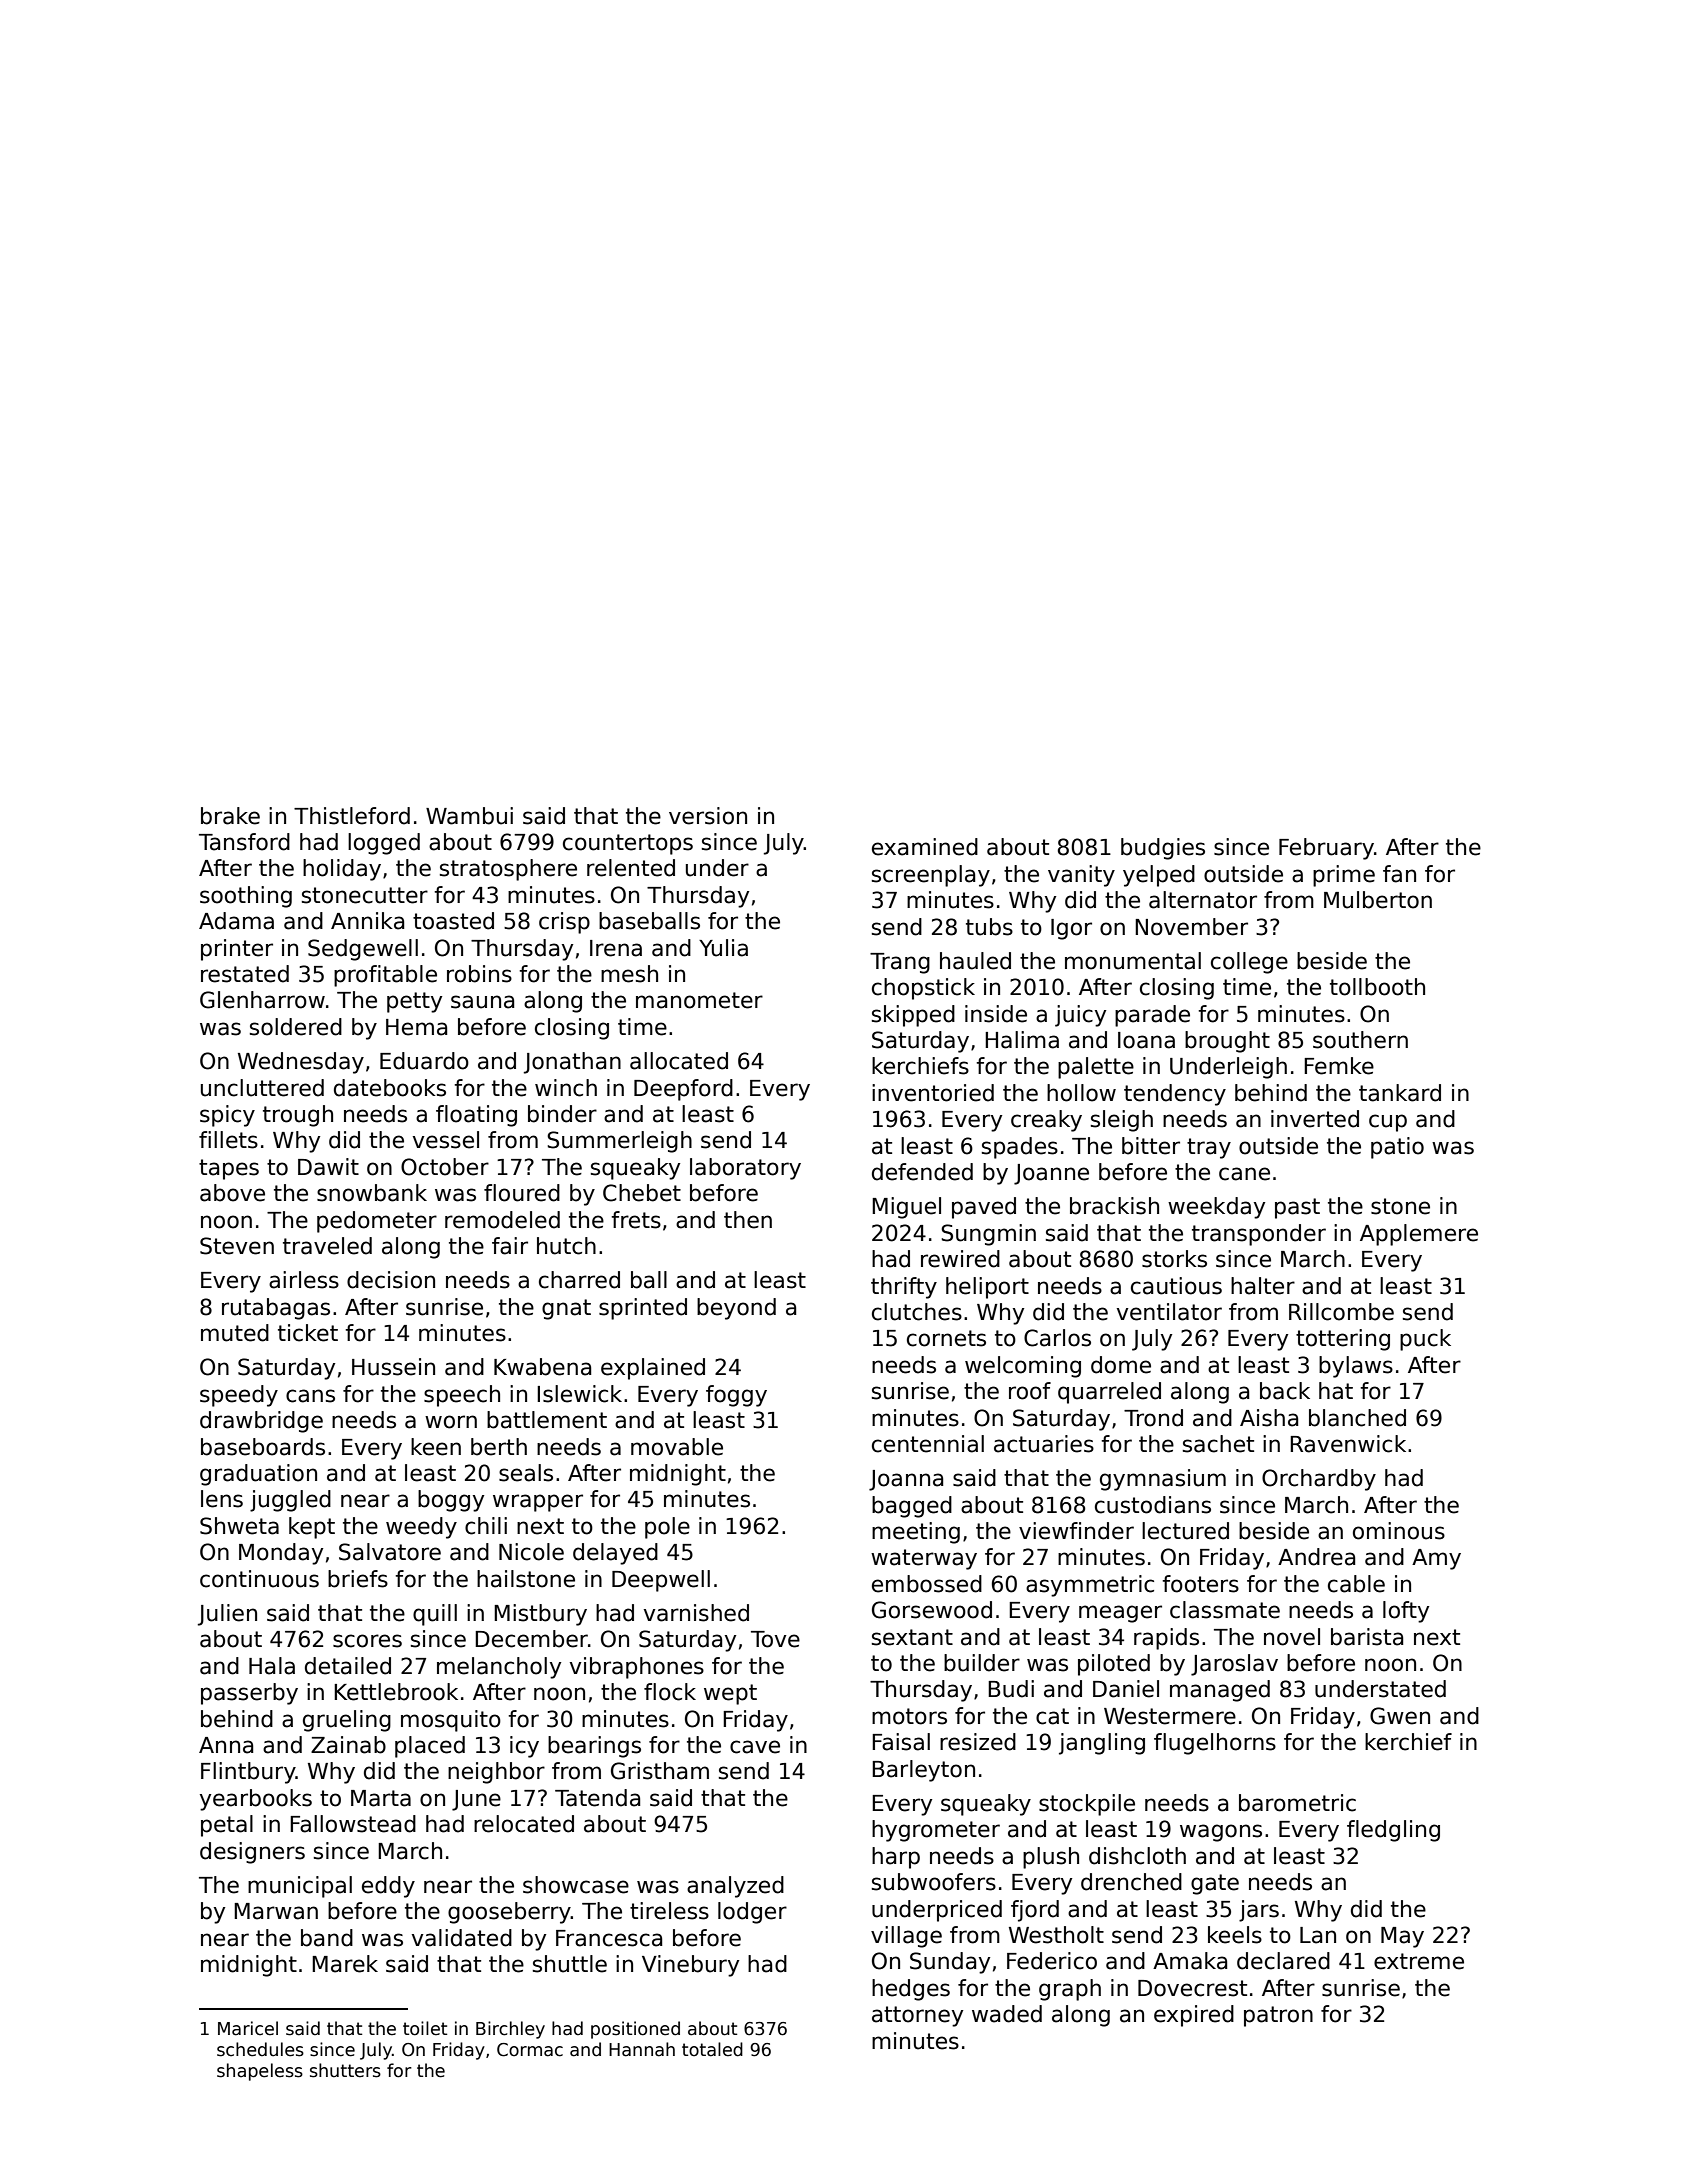  What do you see at coordinates (925, 847) in the screenshot?
I see `examined` at bounding box center [925, 847].
